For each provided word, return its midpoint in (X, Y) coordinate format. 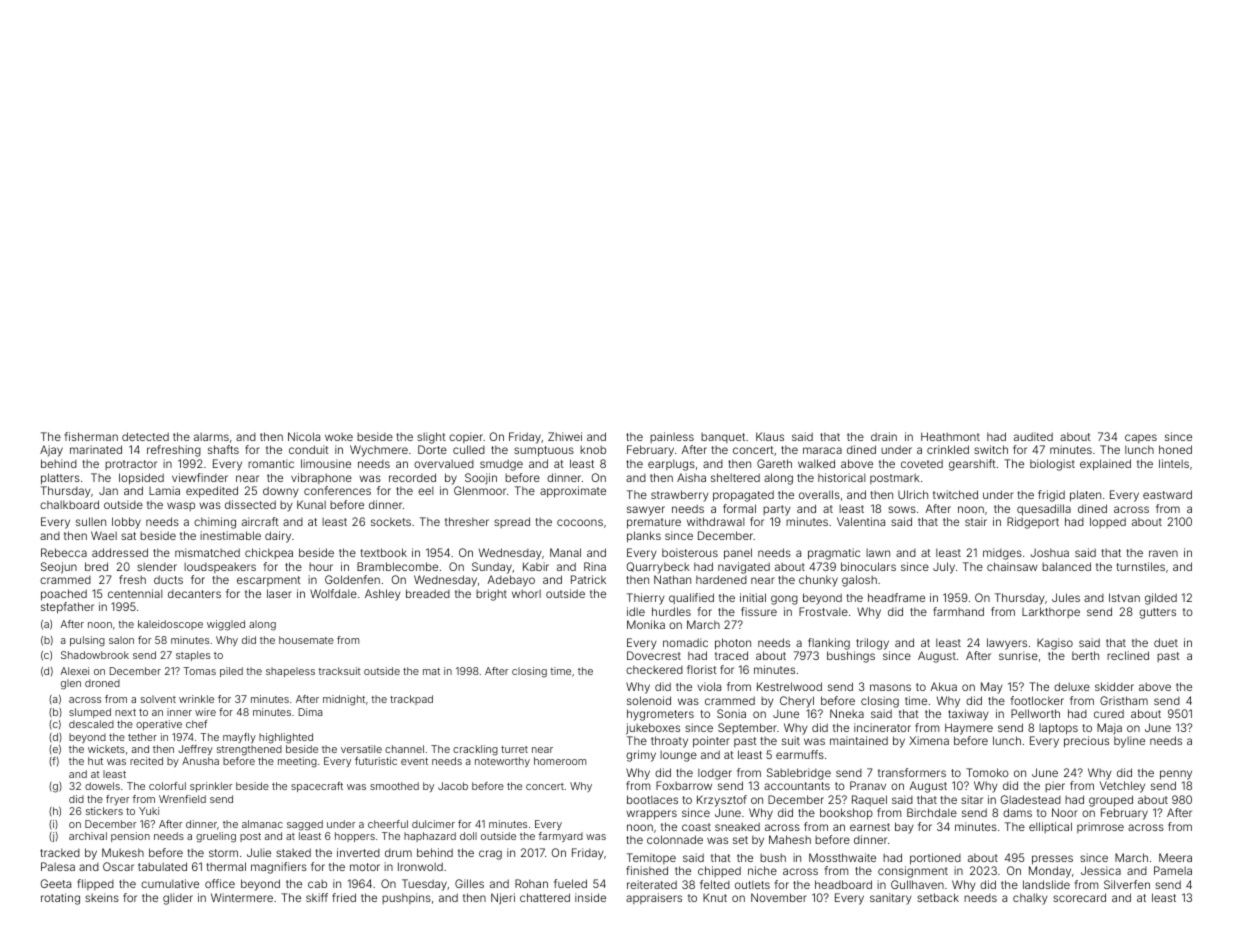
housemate (306, 640)
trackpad (411, 700)
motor (365, 867)
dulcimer (433, 824)
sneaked (737, 826)
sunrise (1018, 655)
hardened (721, 579)
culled (469, 449)
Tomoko (987, 772)
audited (1033, 436)
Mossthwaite (842, 857)
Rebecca (64, 552)
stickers (104, 811)
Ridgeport (1033, 523)
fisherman (91, 436)
